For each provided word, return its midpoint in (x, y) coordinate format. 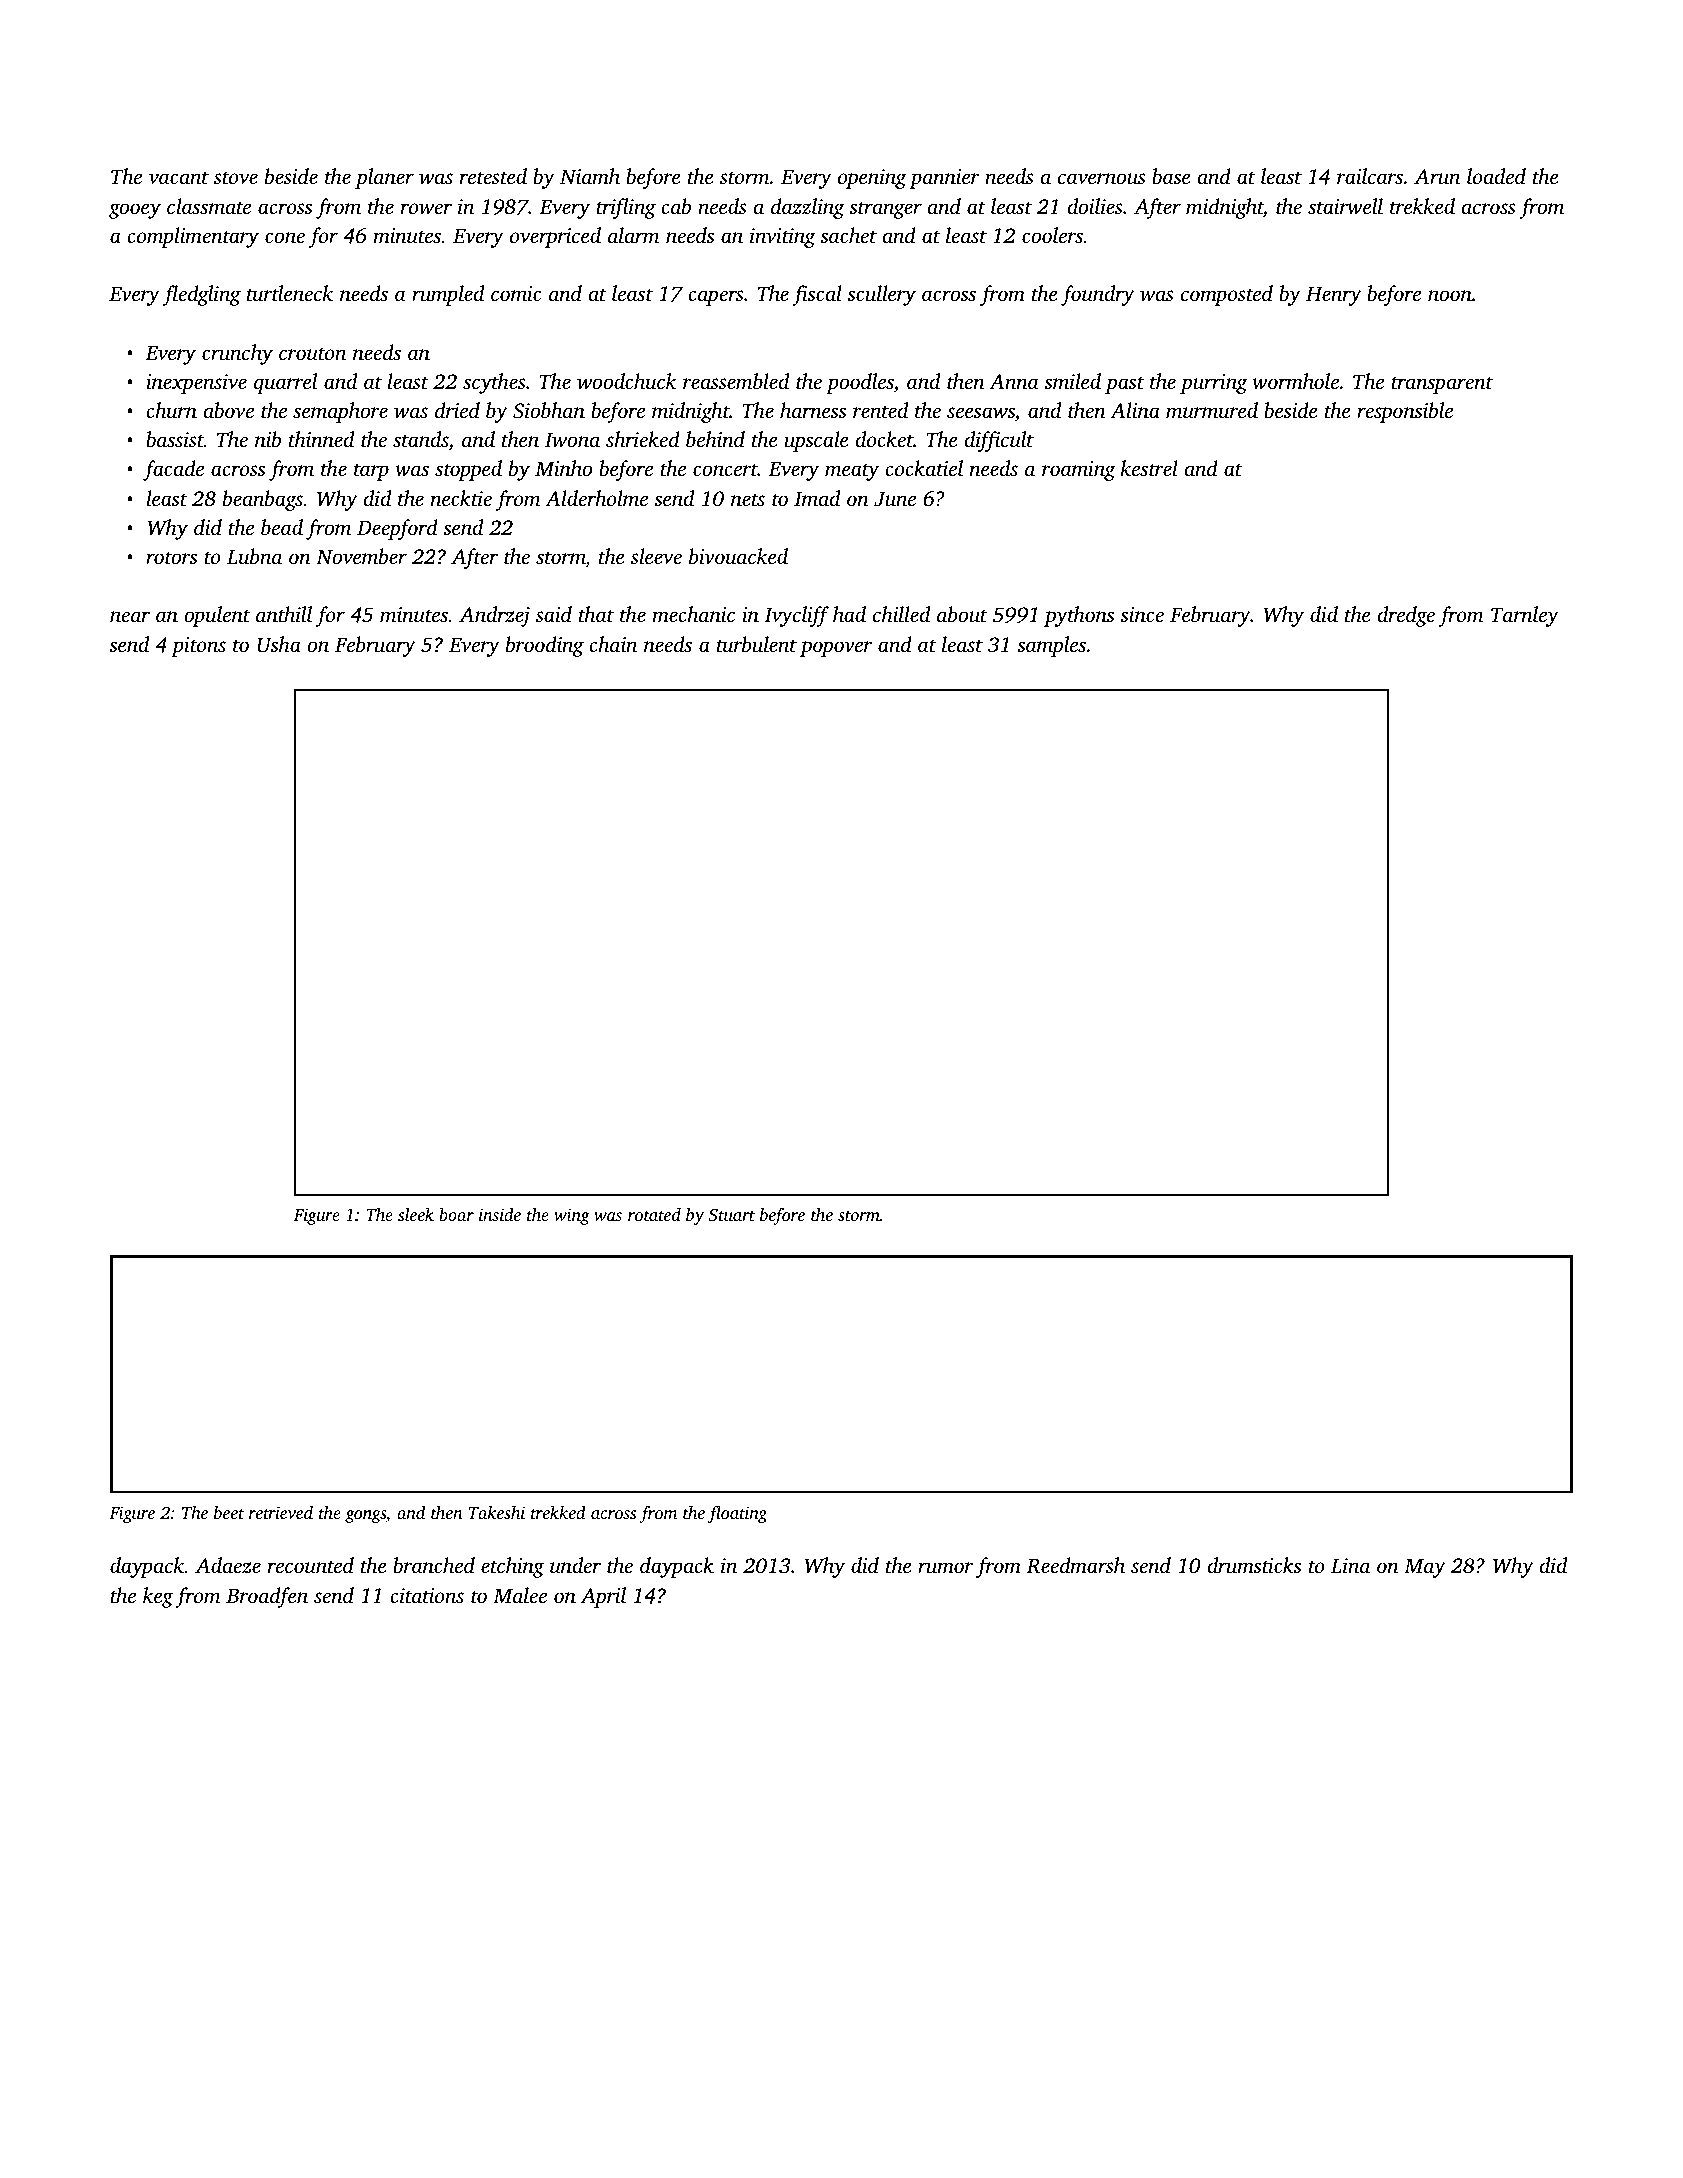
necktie (461, 498)
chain (613, 644)
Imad (817, 498)
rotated (654, 1214)
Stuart (732, 1215)
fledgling (202, 295)
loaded (1496, 176)
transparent (1442, 385)
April (603, 1597)
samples (1051, 646)
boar (456, 1214)
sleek (416, 1214)
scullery (881, 295)
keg (158, 1597)
